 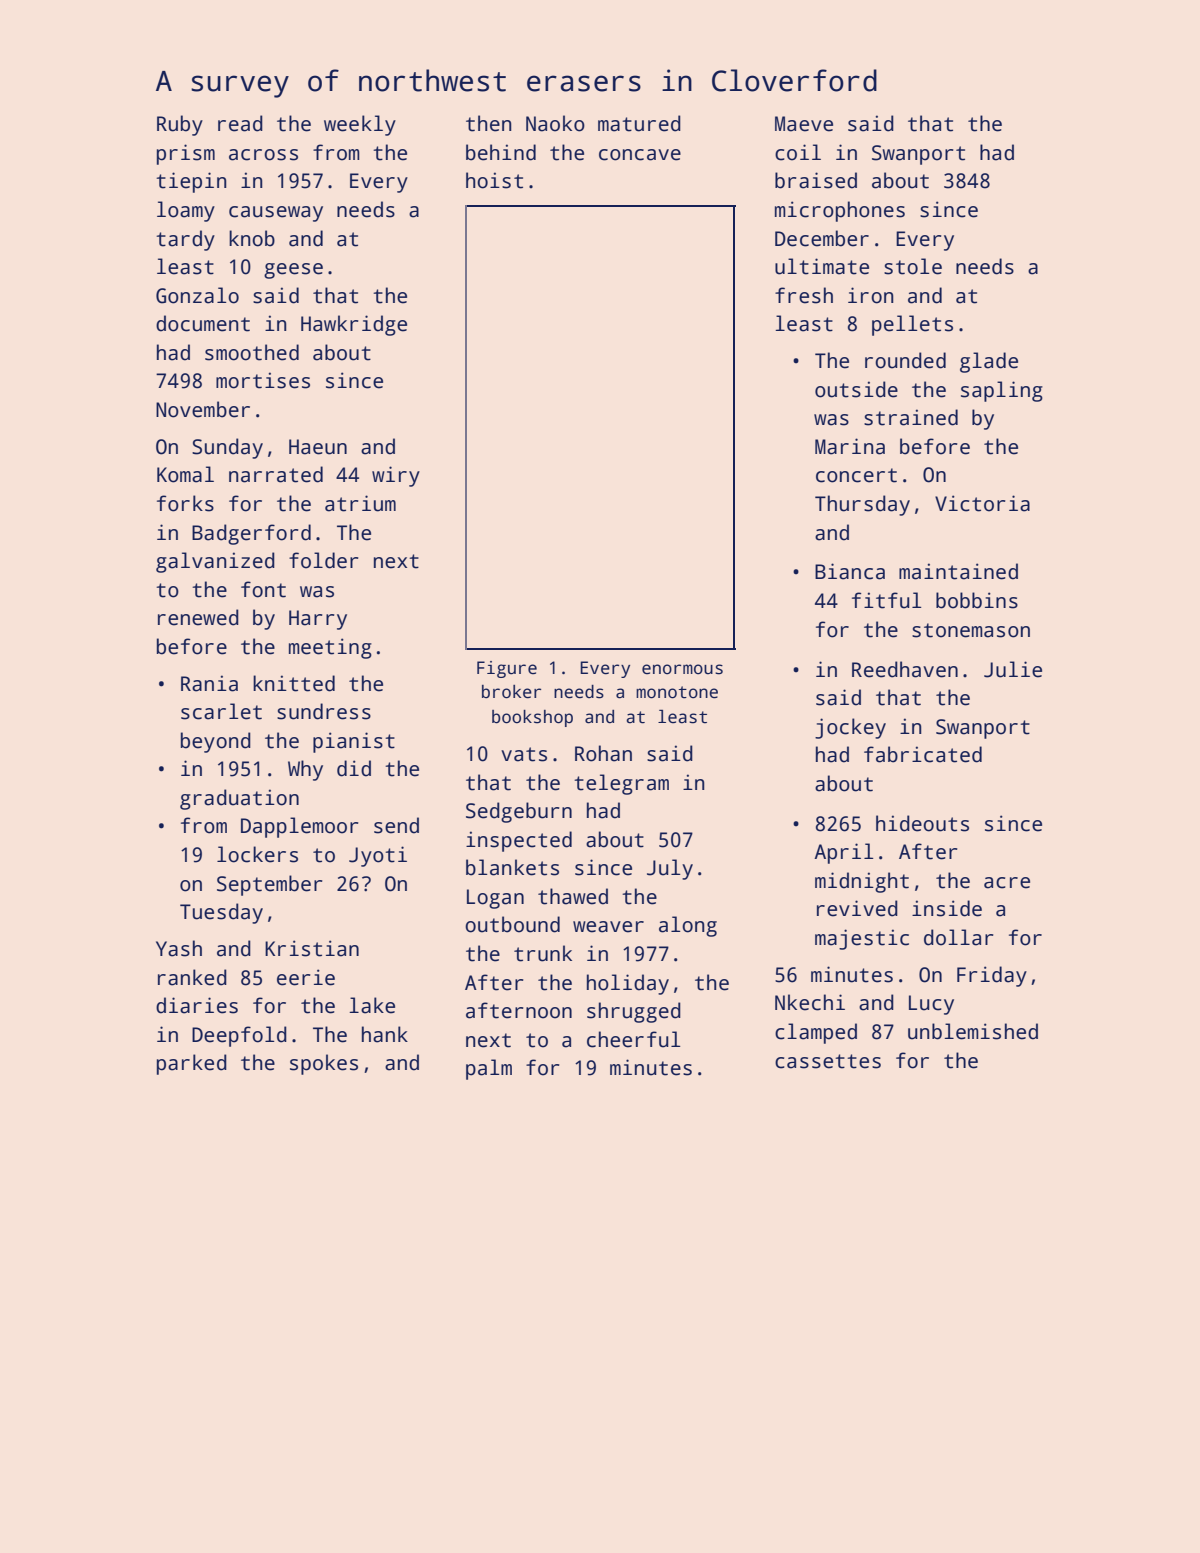 I want to click on monotone, so click(x=677, y=692).
